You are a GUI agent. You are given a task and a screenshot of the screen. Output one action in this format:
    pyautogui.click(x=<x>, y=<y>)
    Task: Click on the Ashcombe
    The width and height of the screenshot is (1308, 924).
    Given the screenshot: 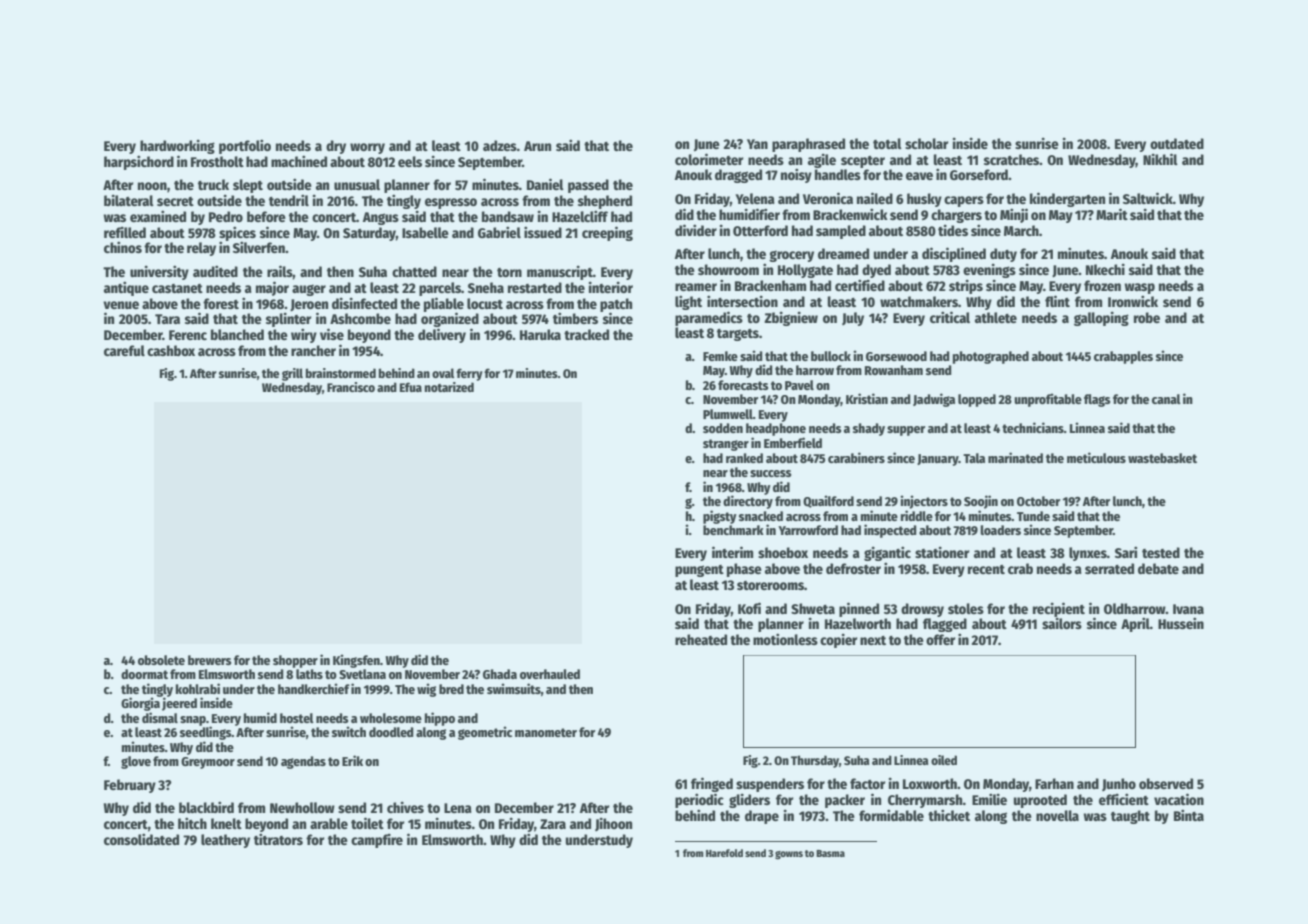 What is the action you would take?
    pyautogui.click(x=360, y=318)
